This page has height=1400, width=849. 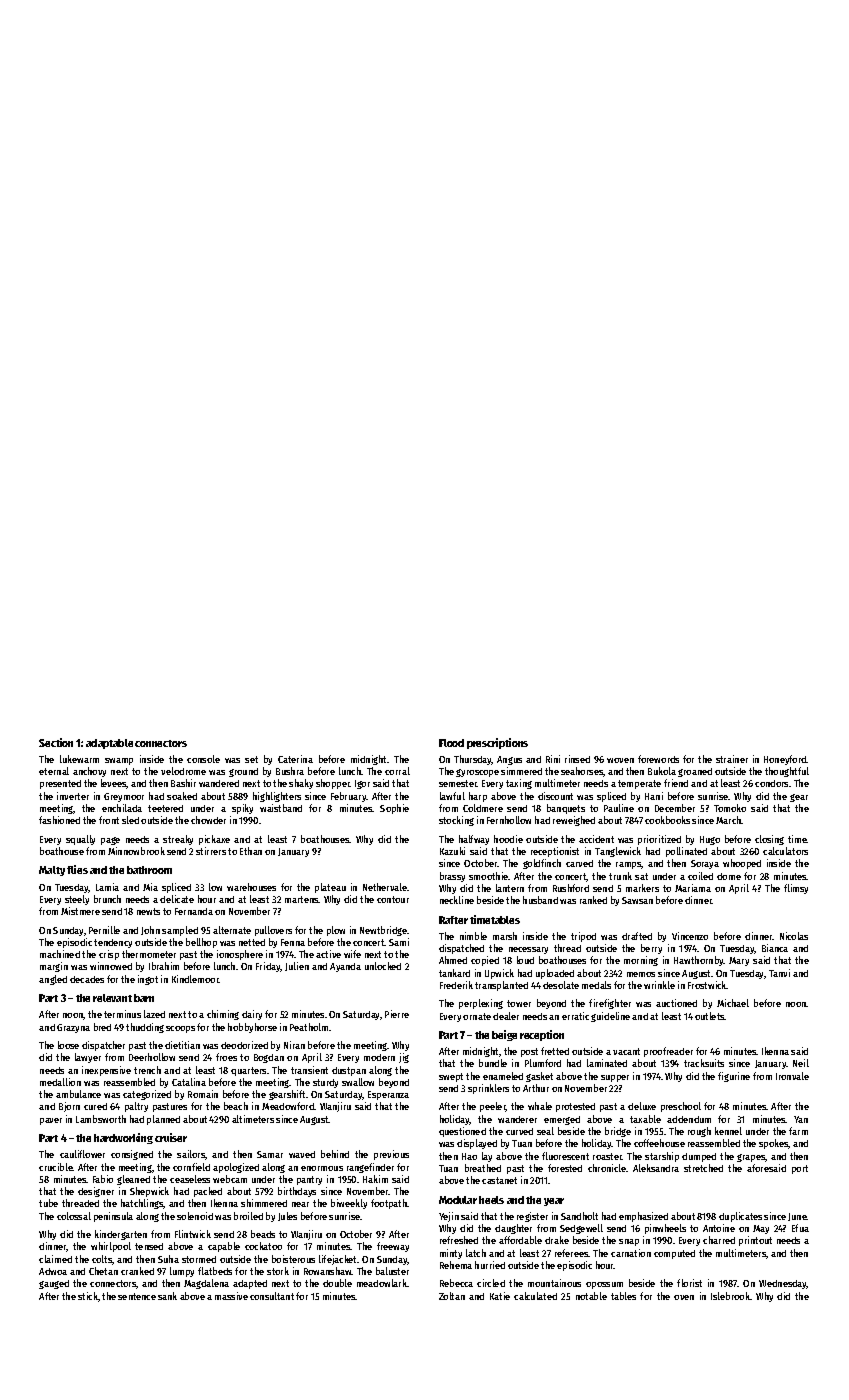 I want to click on plow, so click(x=336, y=931).
